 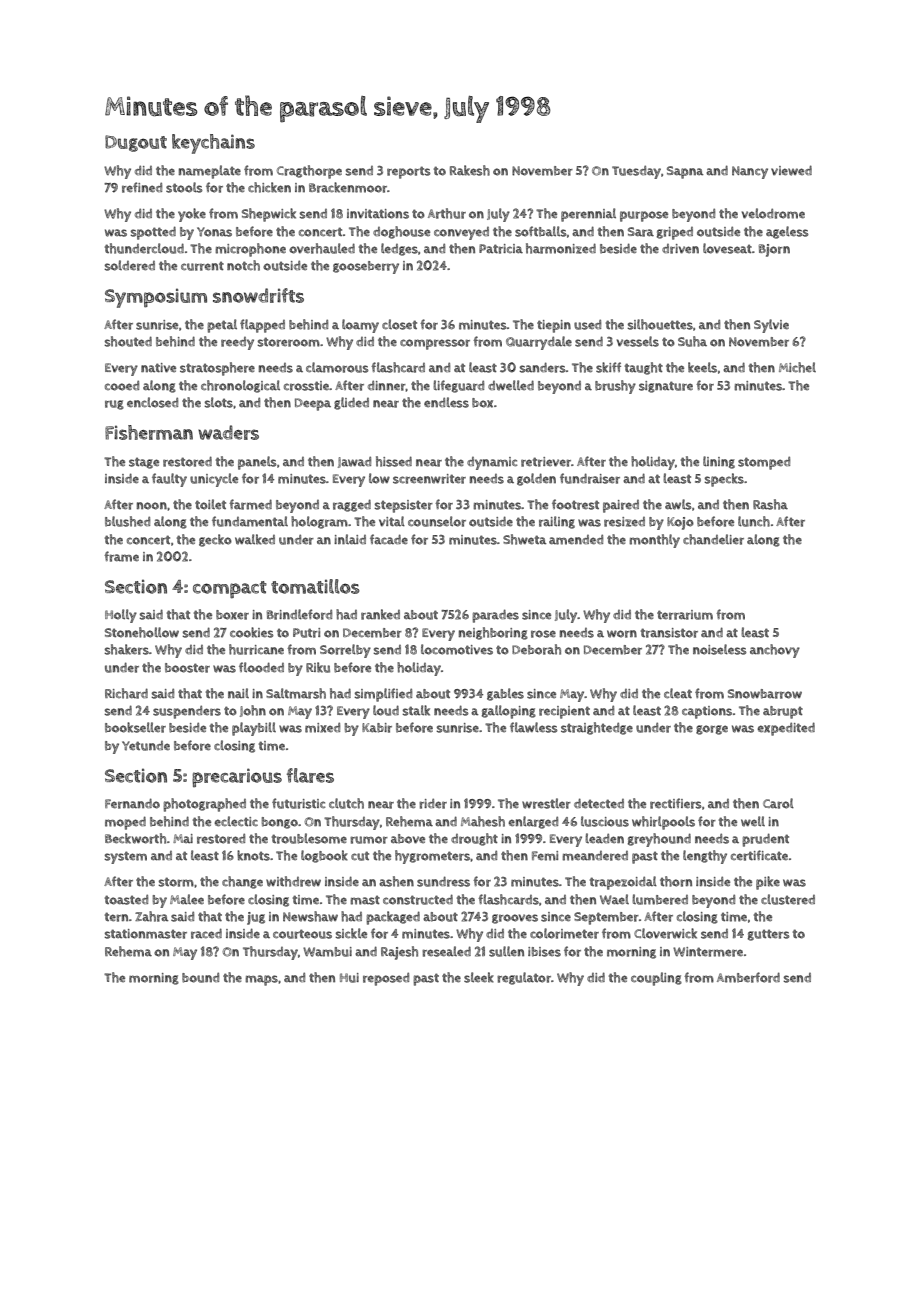 What do you see at coordinates (470, 170) in the document?
I see `Rakesh` at bounding box center [470, 170].
